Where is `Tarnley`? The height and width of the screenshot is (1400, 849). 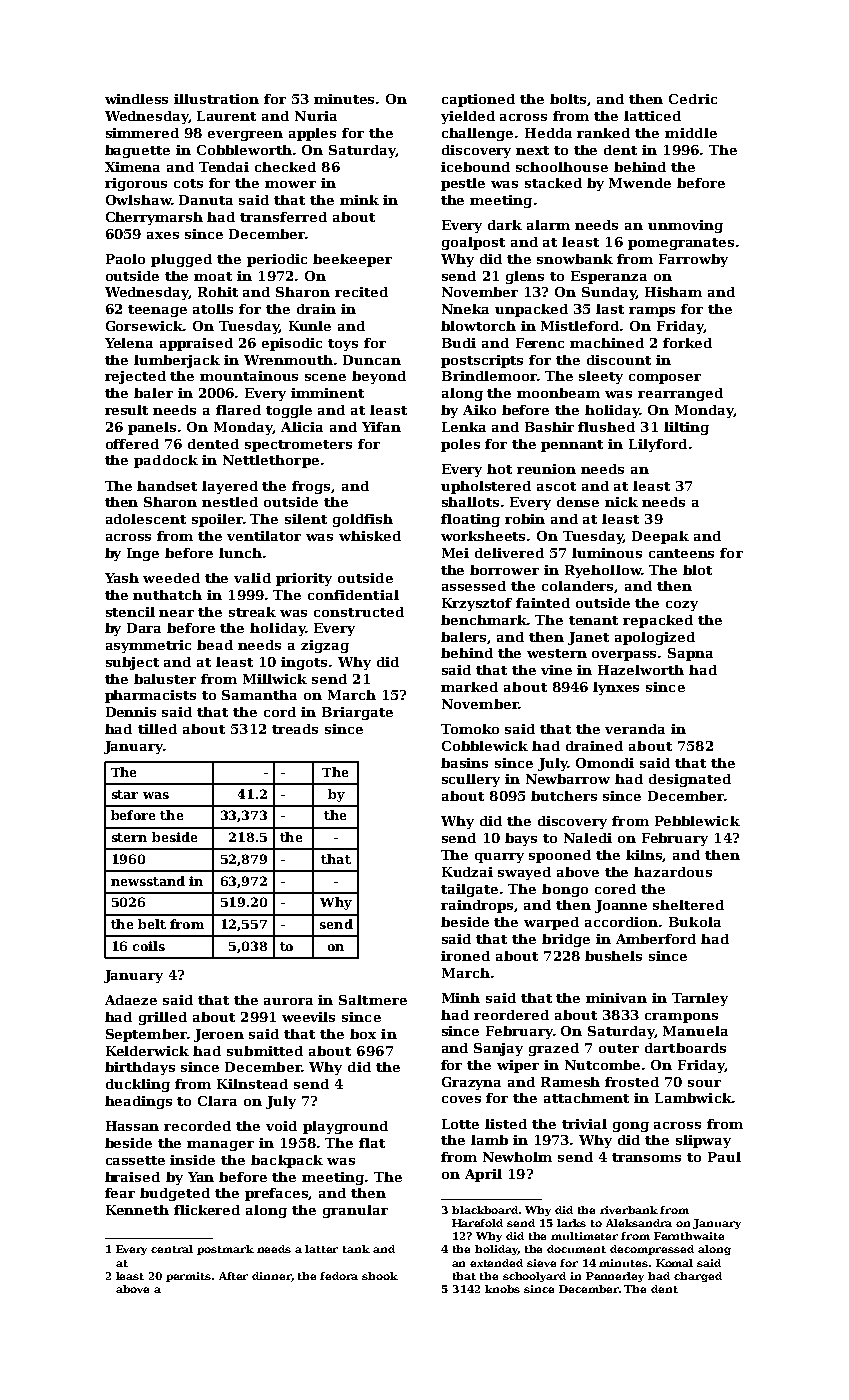 Tarnley is located at coordinates (700, 999).
